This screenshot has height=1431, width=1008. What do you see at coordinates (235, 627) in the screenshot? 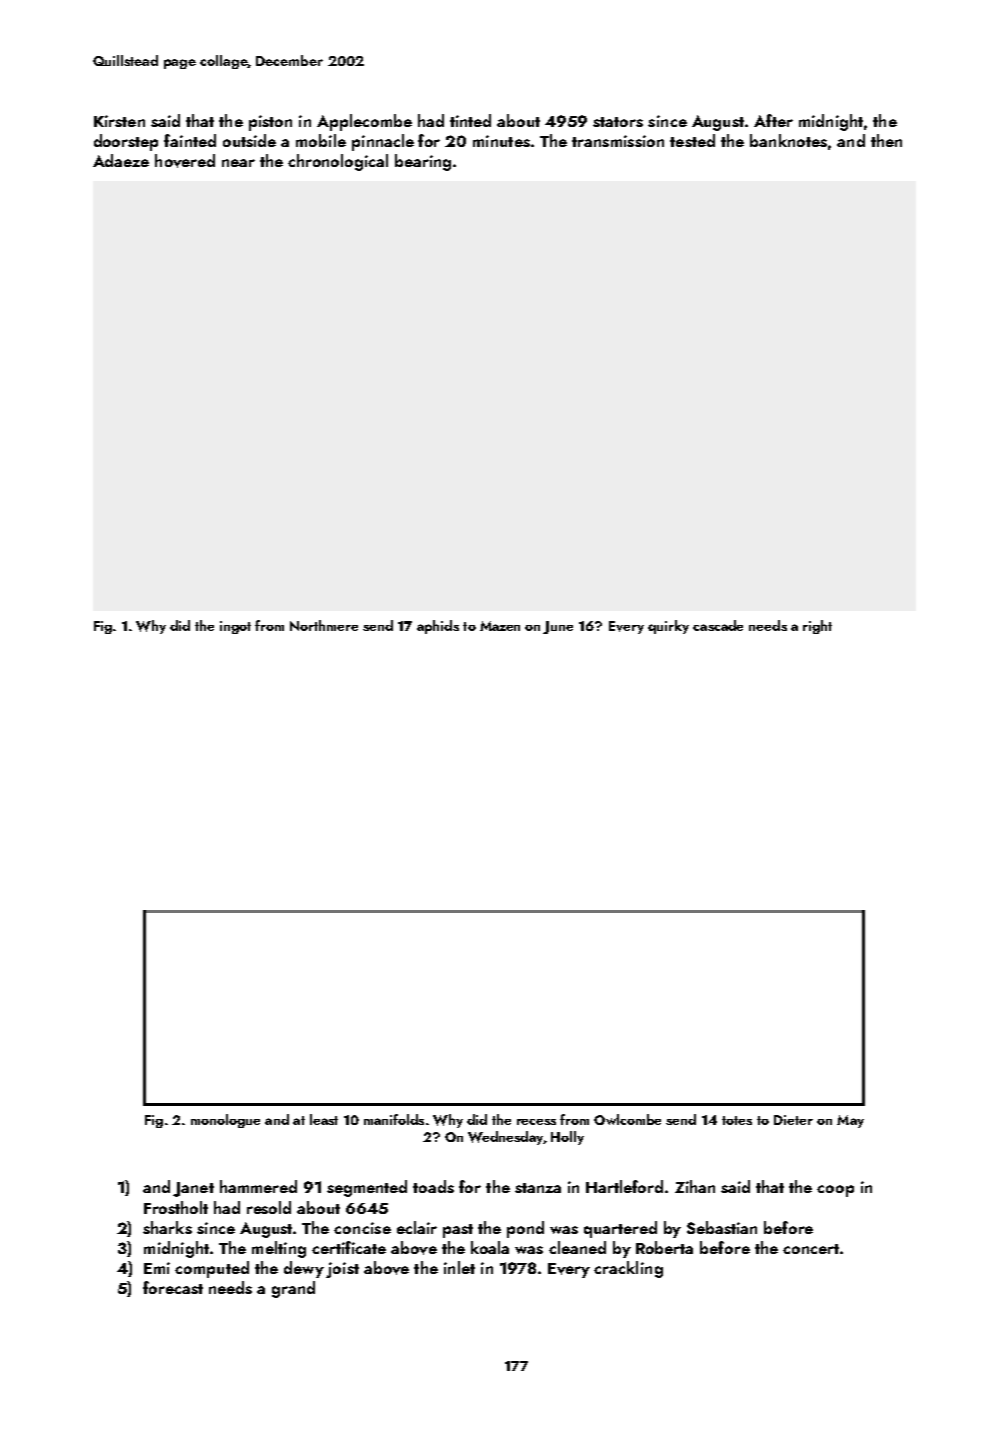
I see `ingot` at bounding box center [235, 627].
